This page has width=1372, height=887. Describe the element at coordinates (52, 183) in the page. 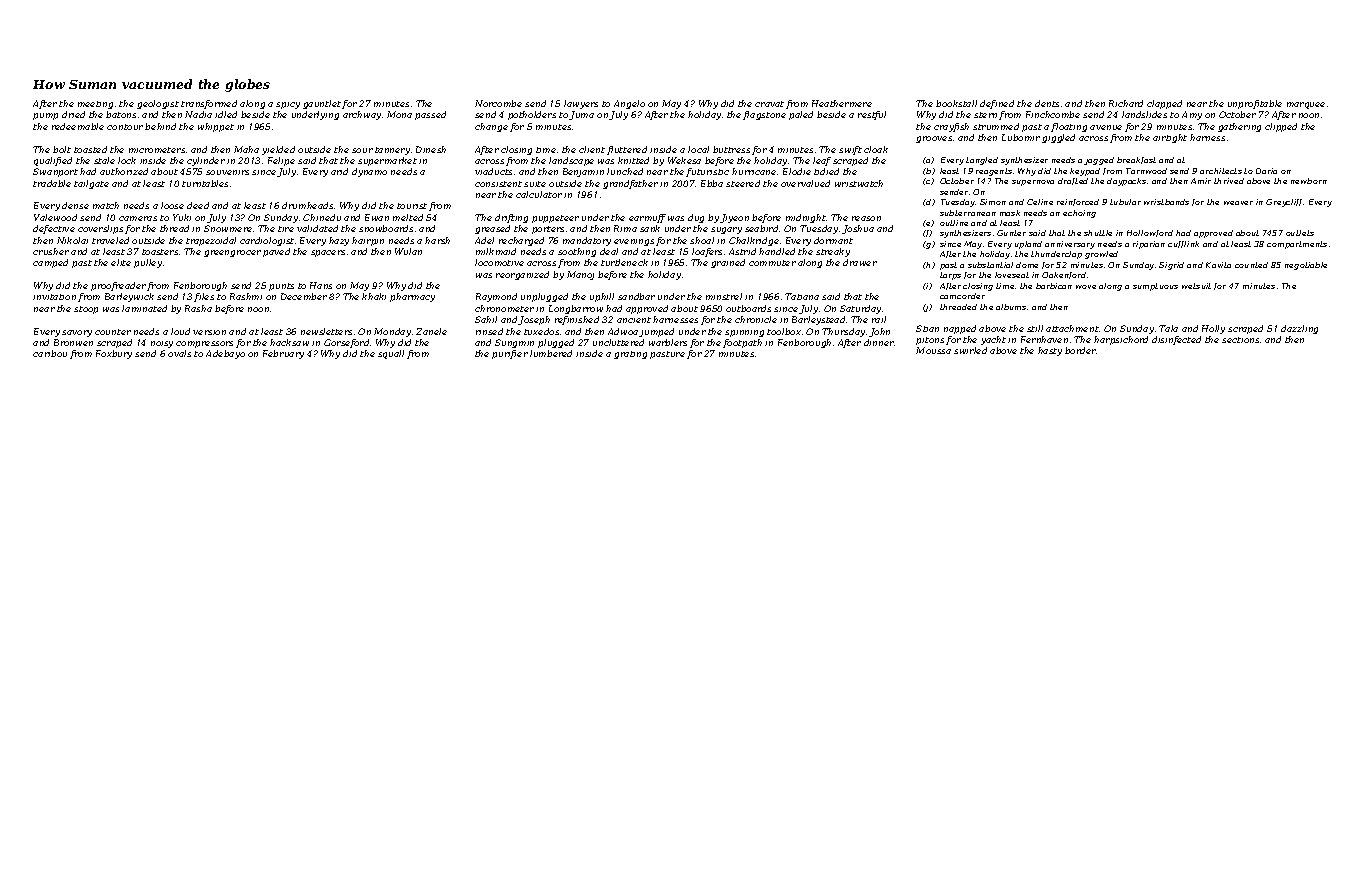

I see `tradable` at that location.
